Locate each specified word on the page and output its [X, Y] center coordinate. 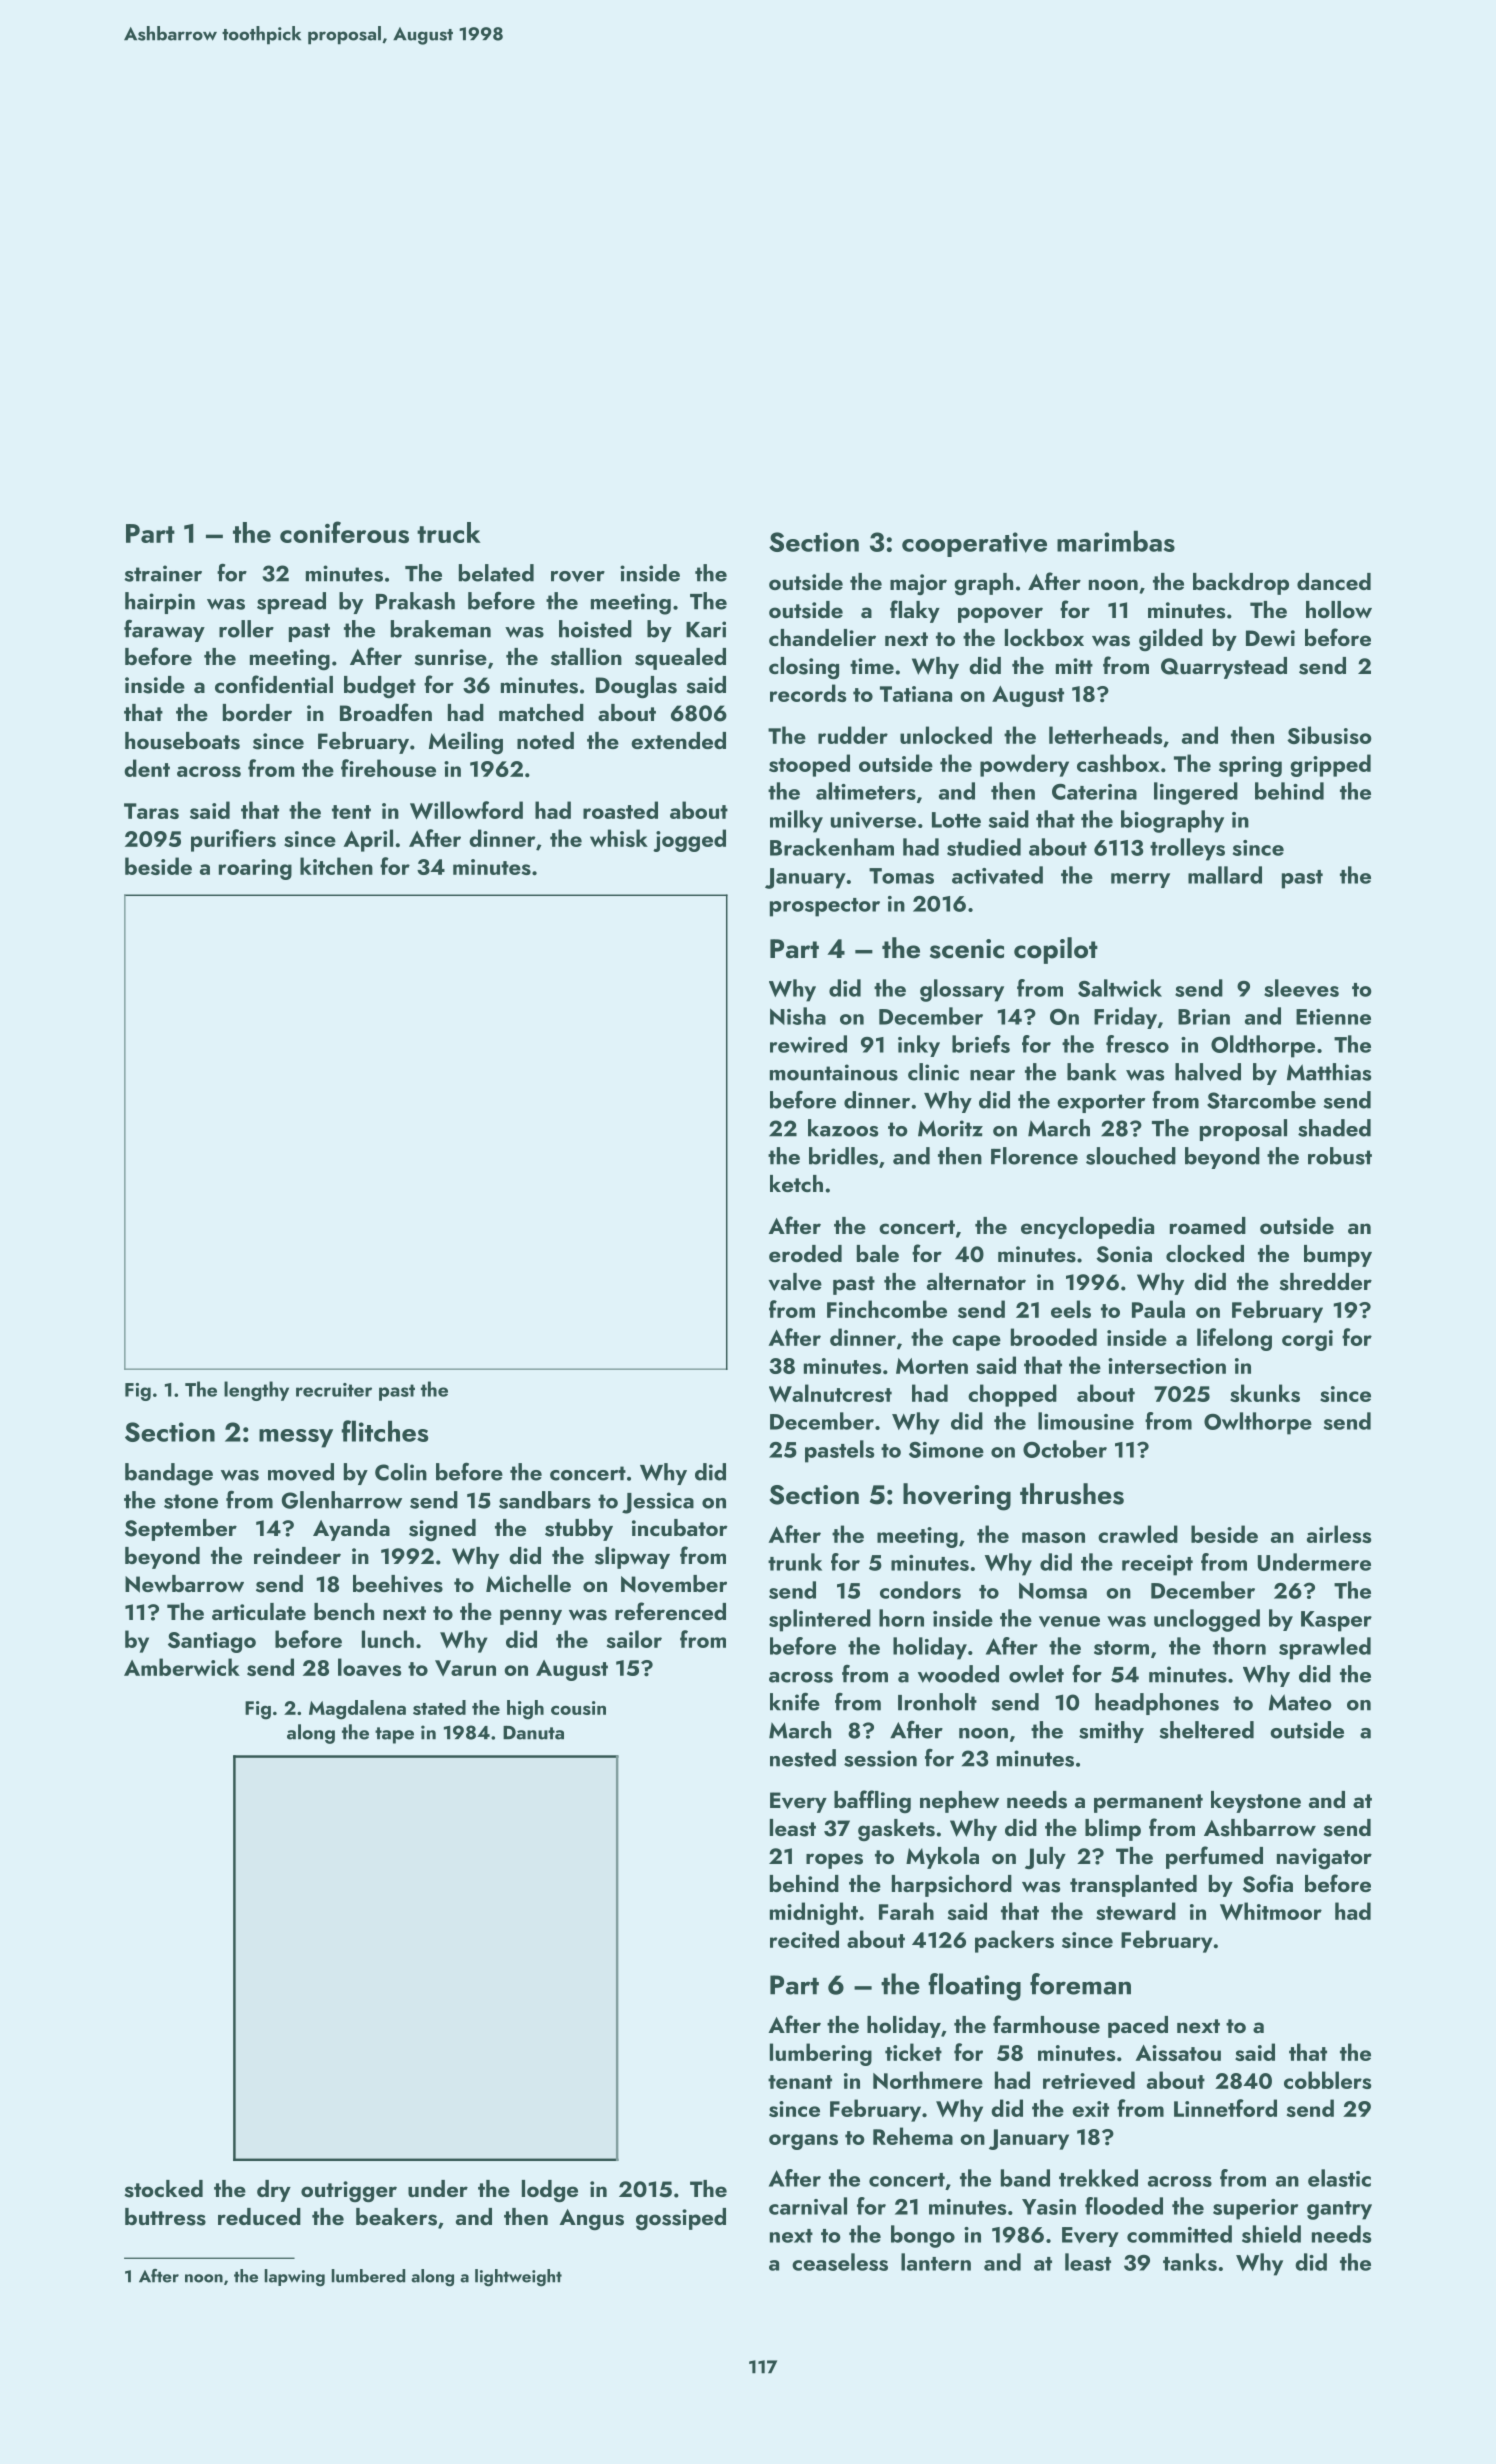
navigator [1324, 1859]
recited [804, 1939]
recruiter [334, 1390]
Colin [401, 1472]
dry [274, 2191]
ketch [796, 1183]
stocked [163, 2189]
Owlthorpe [1258, 1423]
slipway [632, 1558]
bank [1091, 1072]
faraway [164, 630]
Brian [1204, 1017]
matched [541, 712]
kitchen [336, 866]
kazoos [843, 1128]
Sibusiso [1329, 735]
